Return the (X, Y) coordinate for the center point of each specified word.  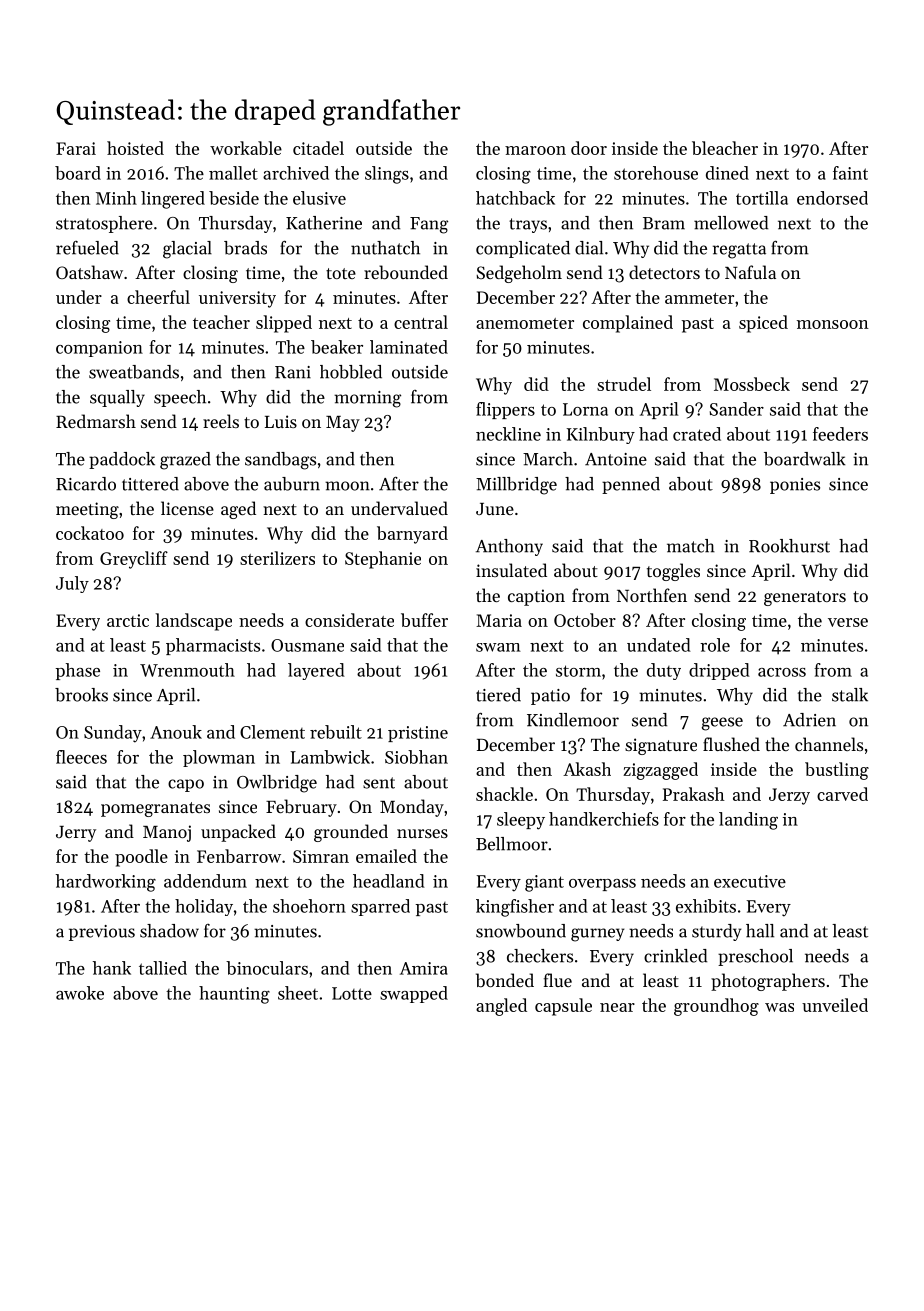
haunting (234, 995)
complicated (523, 249)
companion (99, 349)
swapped (414, 994)
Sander (737, 409)
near (617, 1007)
